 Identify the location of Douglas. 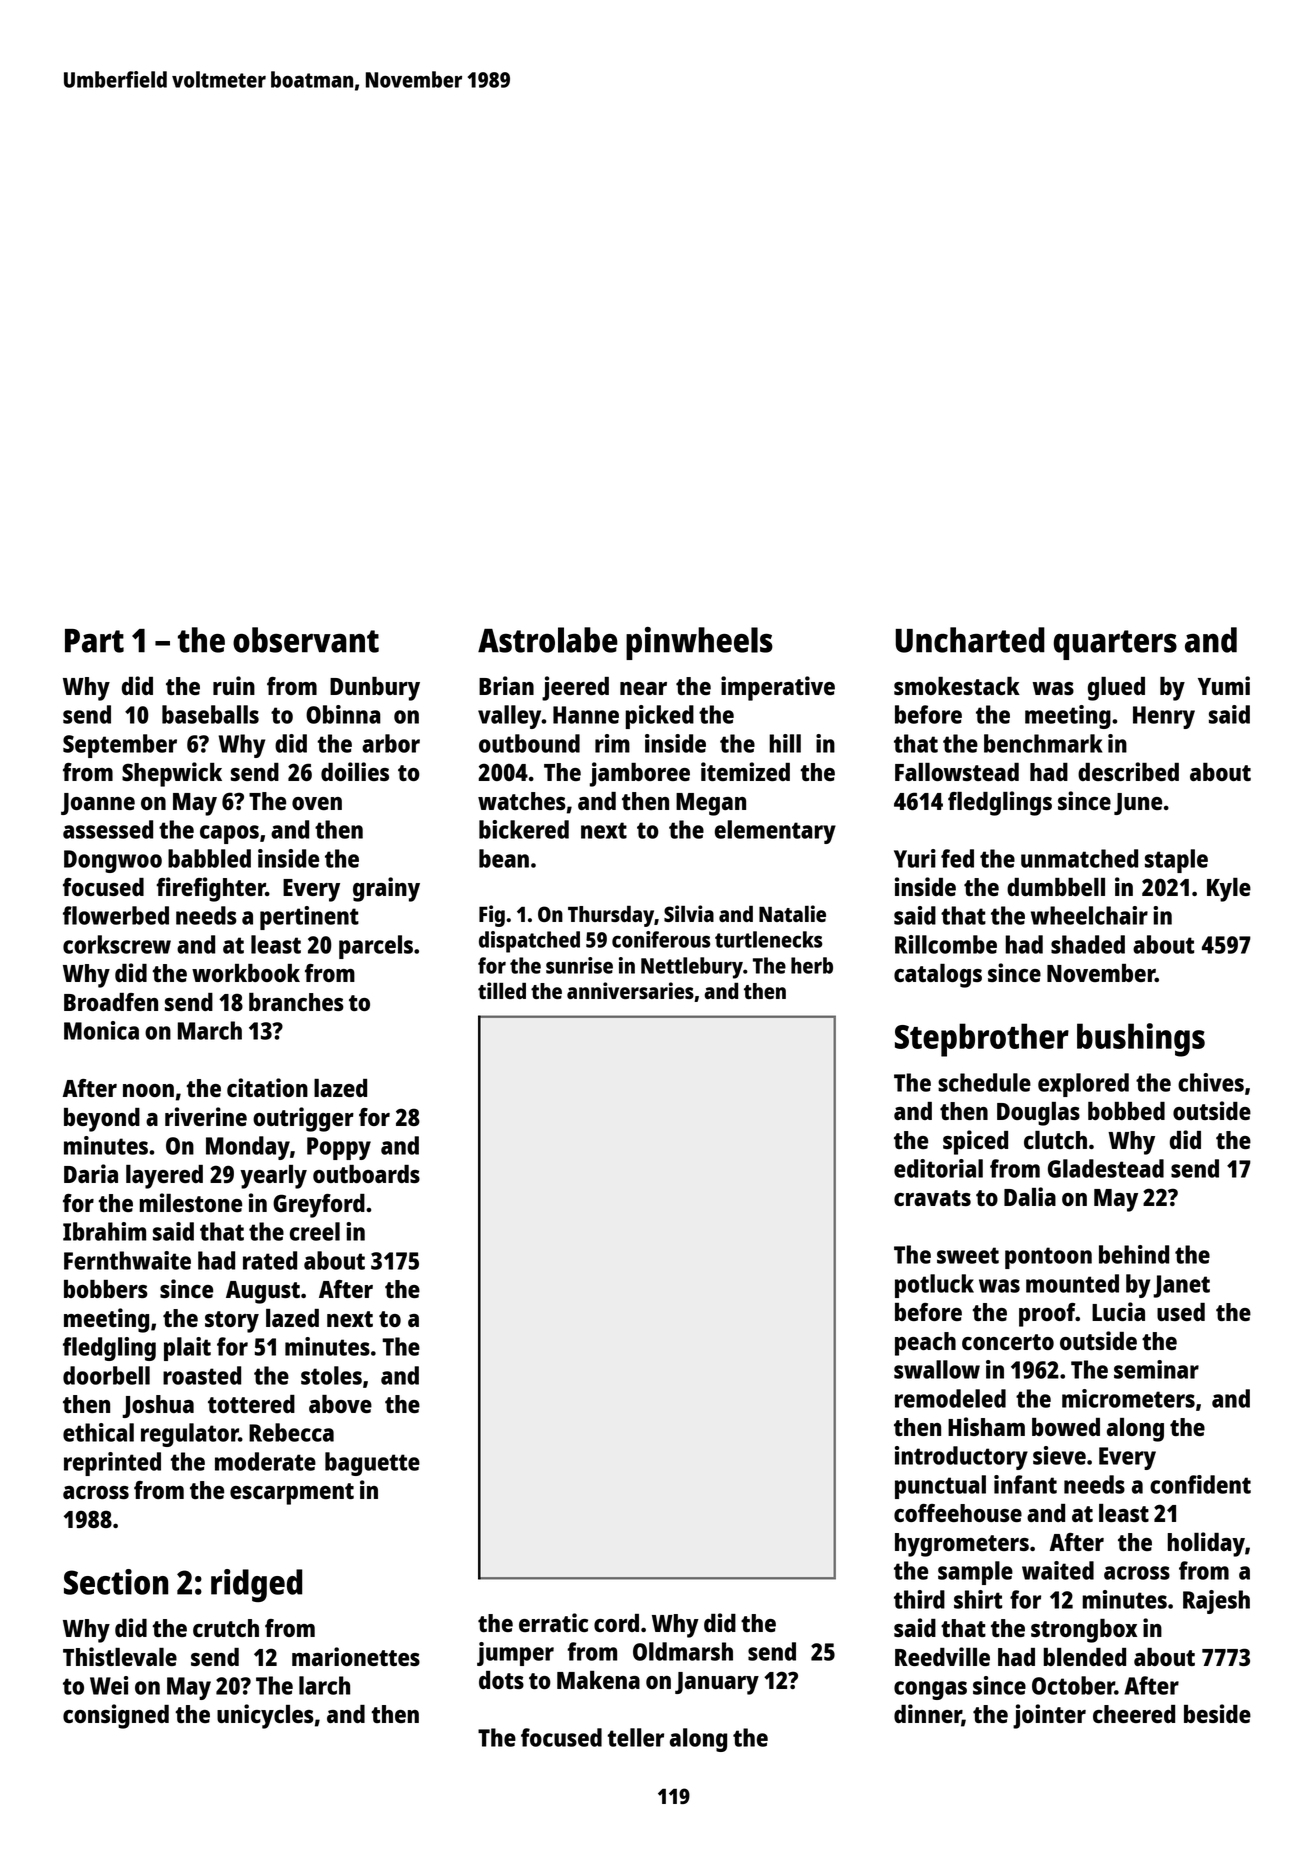
(1038, 1114).
